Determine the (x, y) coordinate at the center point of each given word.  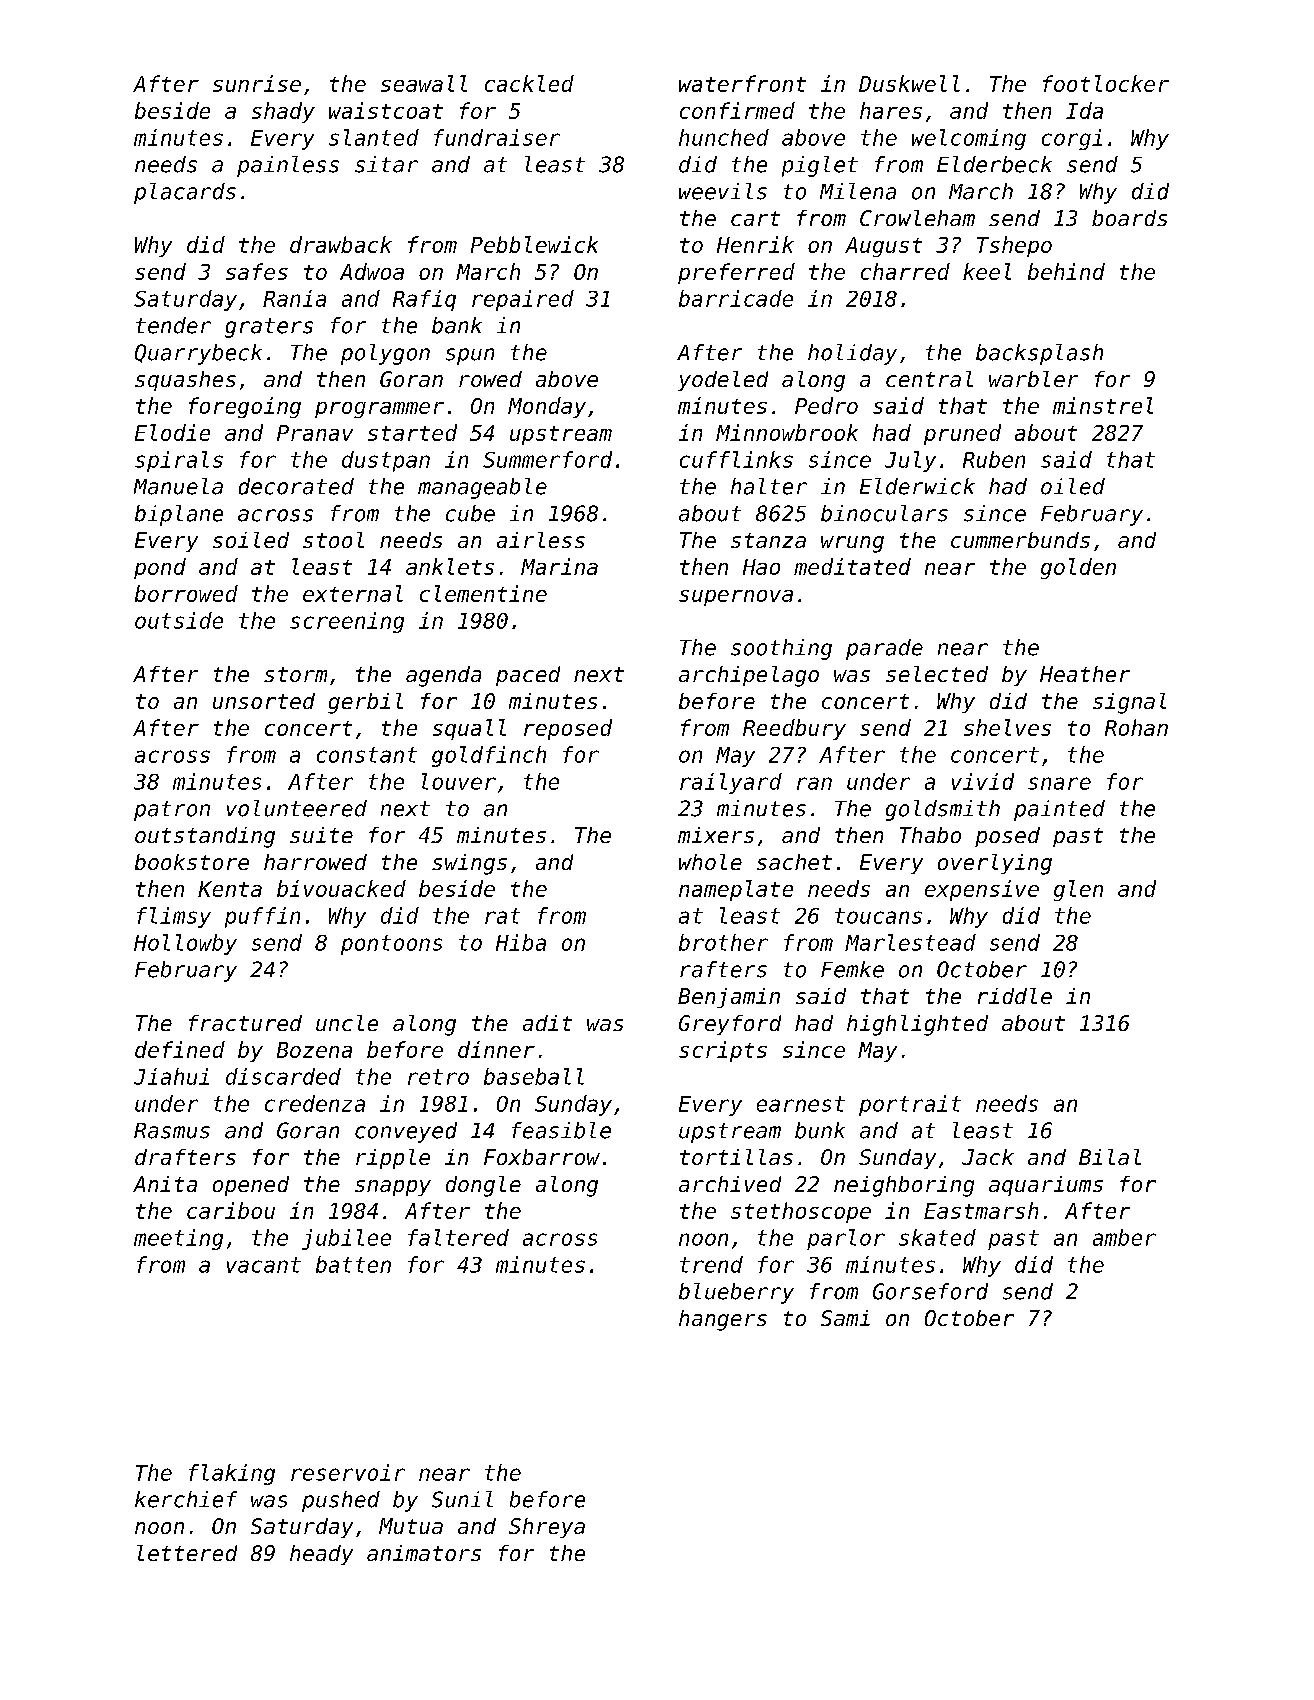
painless (288, 166)
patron (172, 811)
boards (1129, 218)
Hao (761, 567)
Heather (1085, 674)
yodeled (723, 381)
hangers (723, 1320)
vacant (264, 1265)
